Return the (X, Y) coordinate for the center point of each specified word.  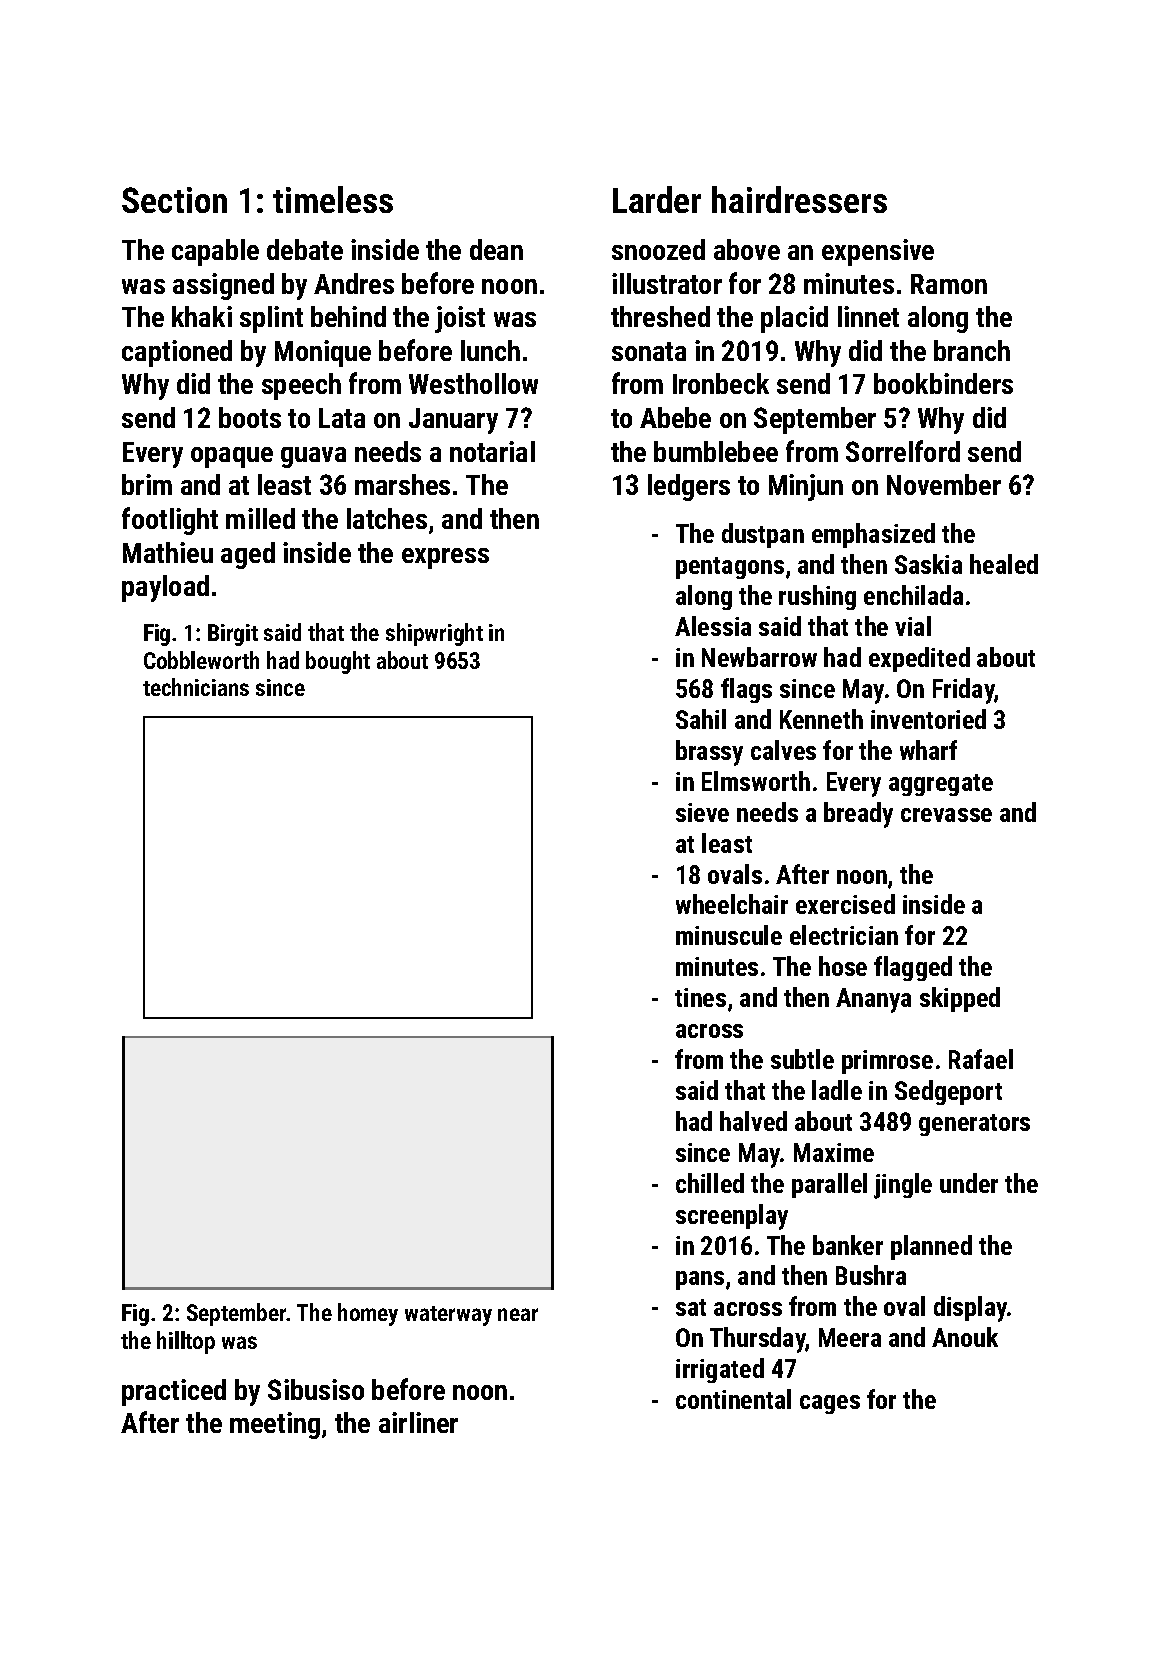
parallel (829, 1185)
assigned (223, 286)
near (518, 1314)
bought (338, 662)
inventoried (928, 719)
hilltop (186, 1342)
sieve (702, 812)
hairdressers (799, 199)
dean (496, 249)
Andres (354, 283)
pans (700, 1280)
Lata (342, 418)
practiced (174, 1392)
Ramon (949, 284)
